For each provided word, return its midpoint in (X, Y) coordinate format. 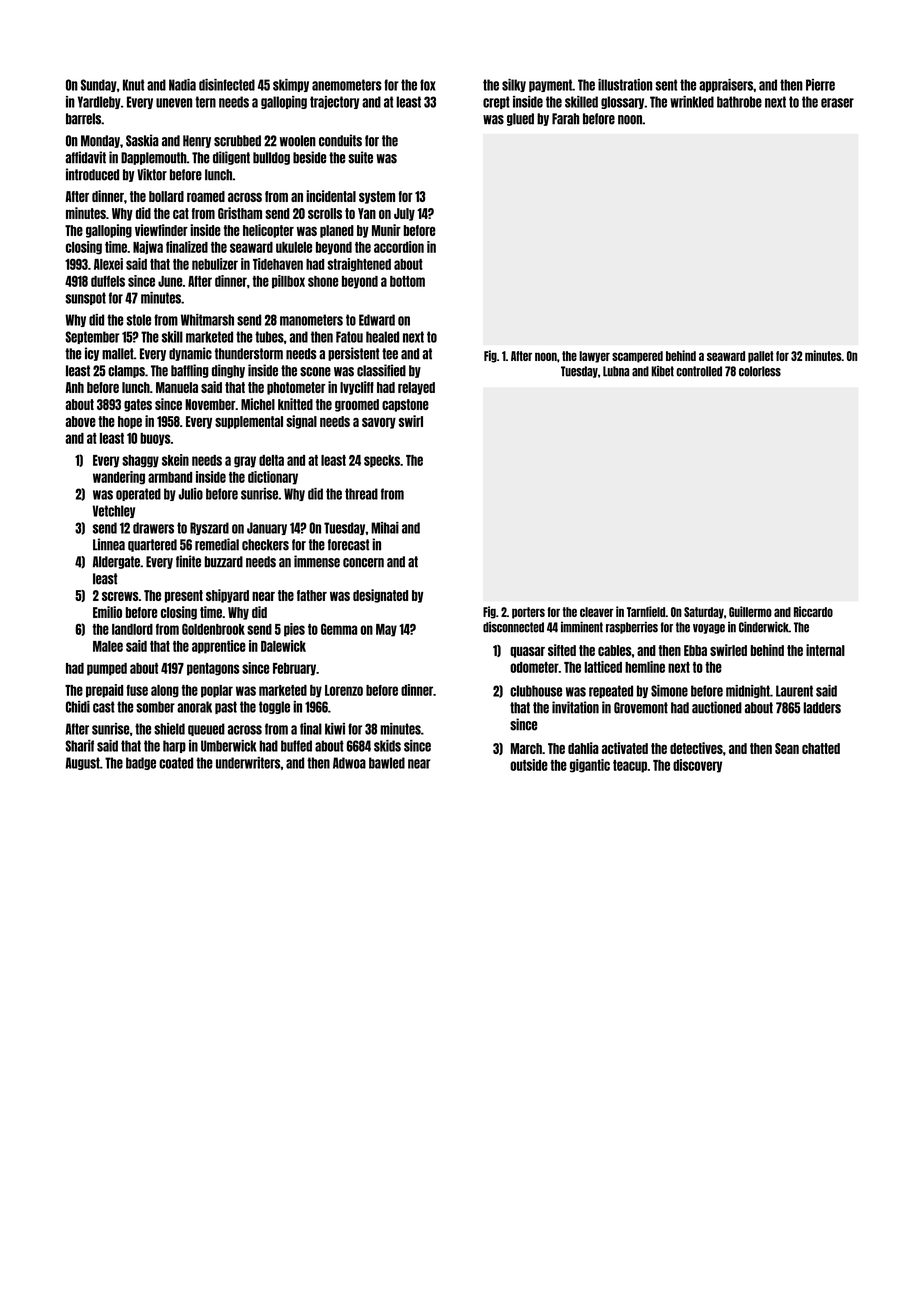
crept (496, 102)
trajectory (334, 102)
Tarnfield (646, 611)
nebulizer (215, 264)
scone (315, 372)
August (82, 763)
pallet (761, 357)
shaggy (140, 461)
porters (528, 613)
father (312, 595)
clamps (126, 371)
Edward (377, 320)
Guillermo (750, 611)
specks (382, 461)
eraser (837, 103)
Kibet (662, 371)
